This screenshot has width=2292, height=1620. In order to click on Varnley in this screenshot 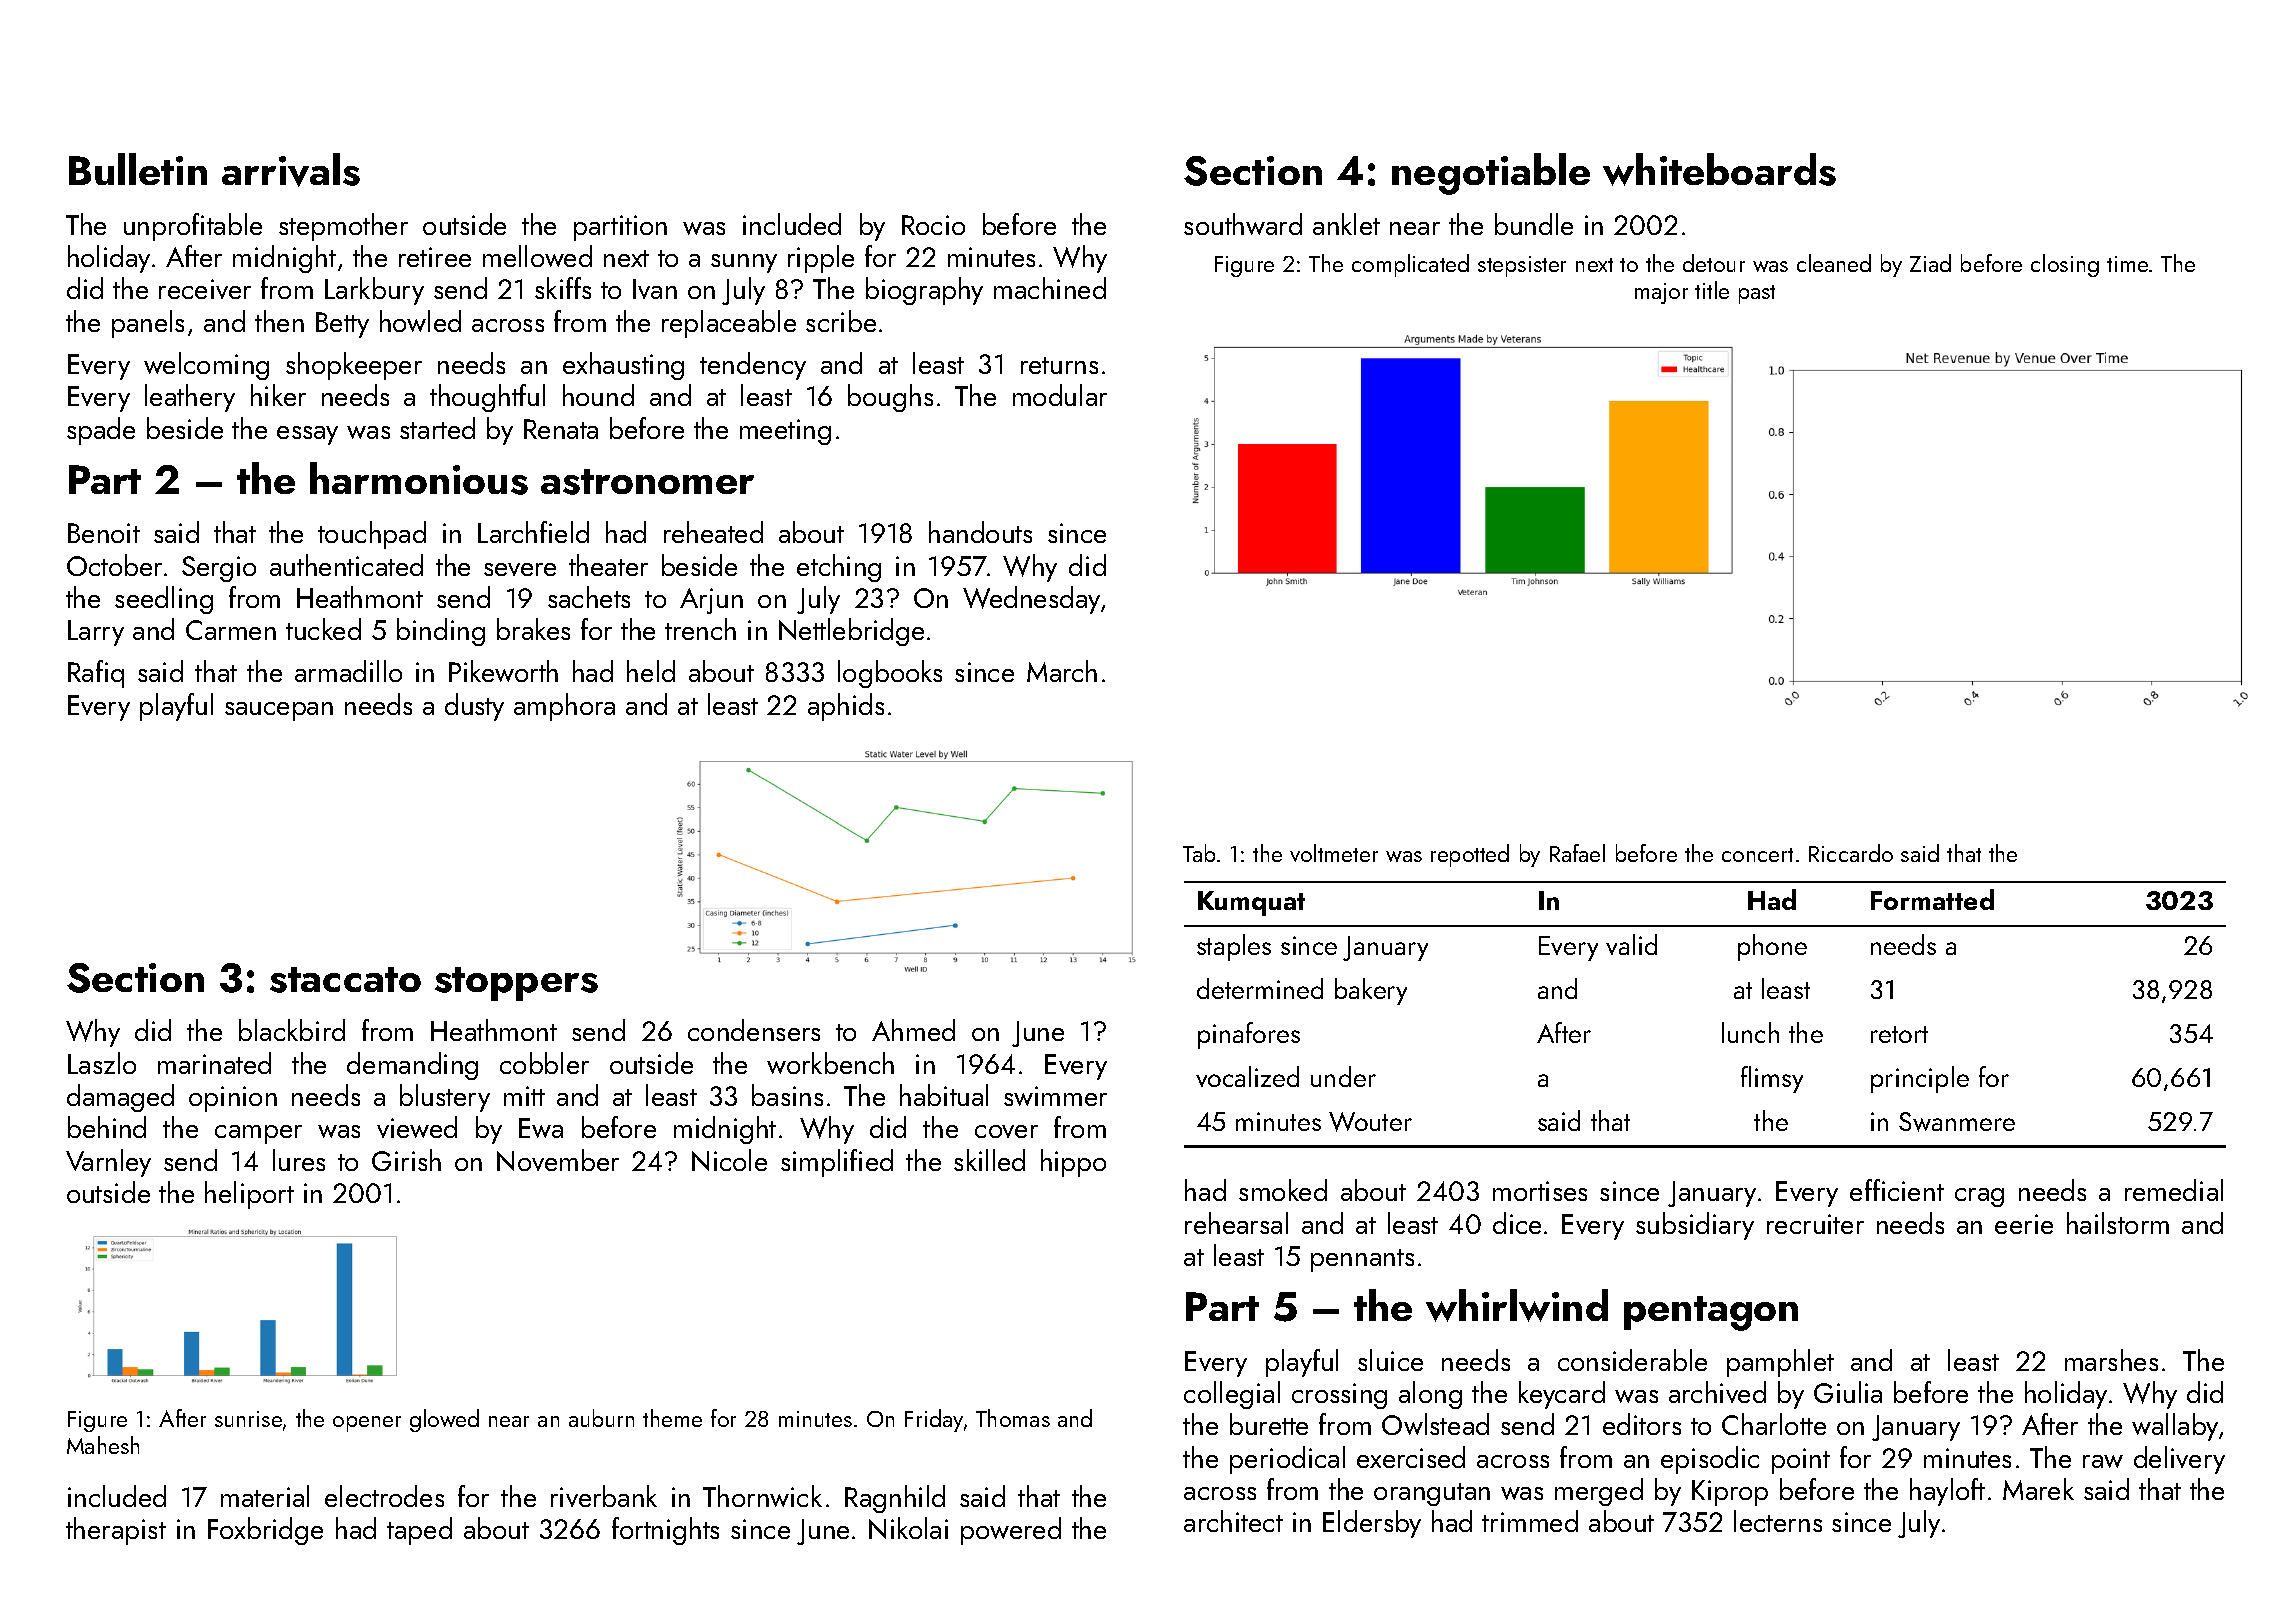, I will do `click(108, 1163)`.
